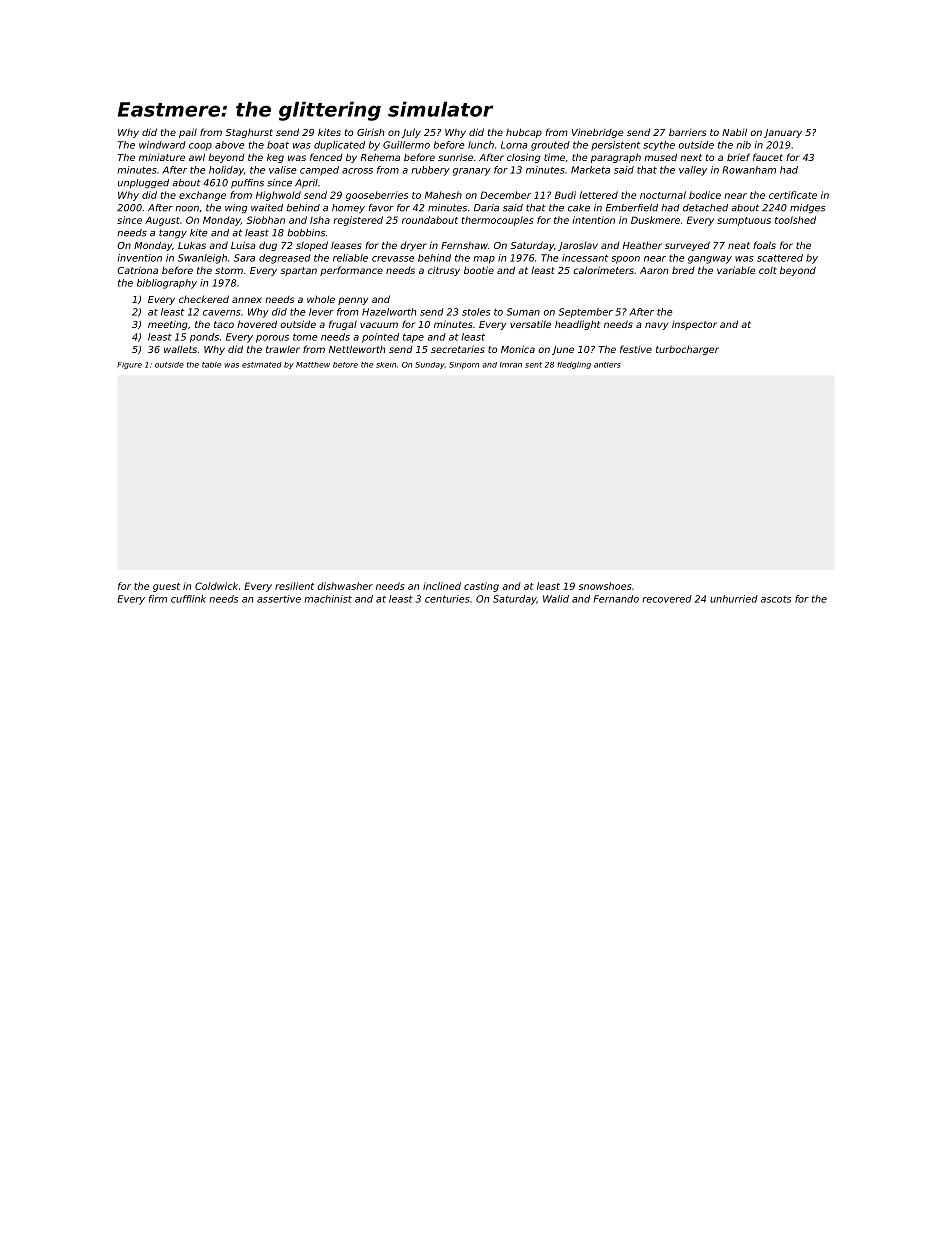  What do you see at coordinates (586, 313) in the screenshot?
I see `September` at bounding box center [586, 313].
